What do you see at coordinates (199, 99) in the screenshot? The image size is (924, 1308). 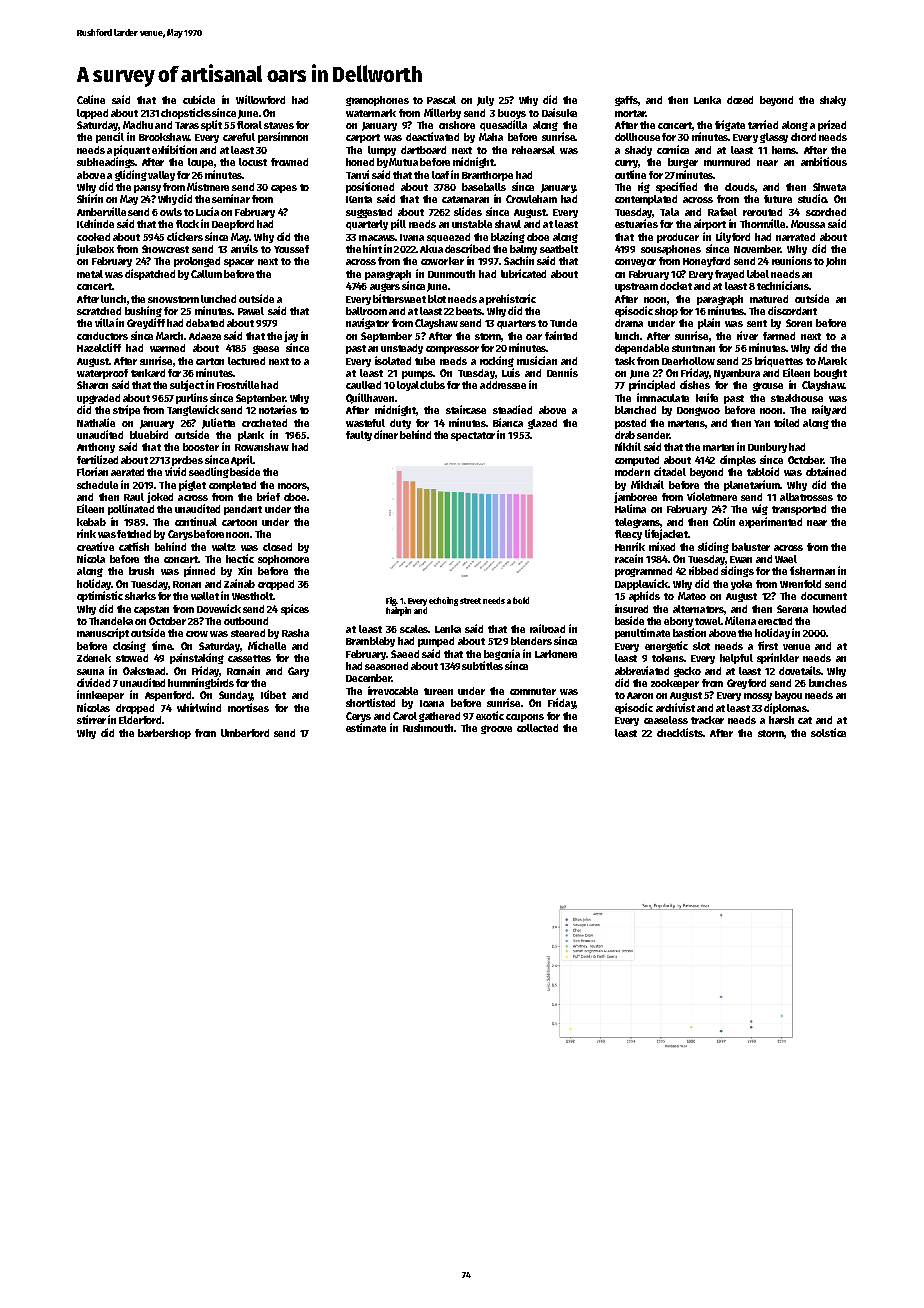 I see `cubicle` at bounding box center [199, 99].
